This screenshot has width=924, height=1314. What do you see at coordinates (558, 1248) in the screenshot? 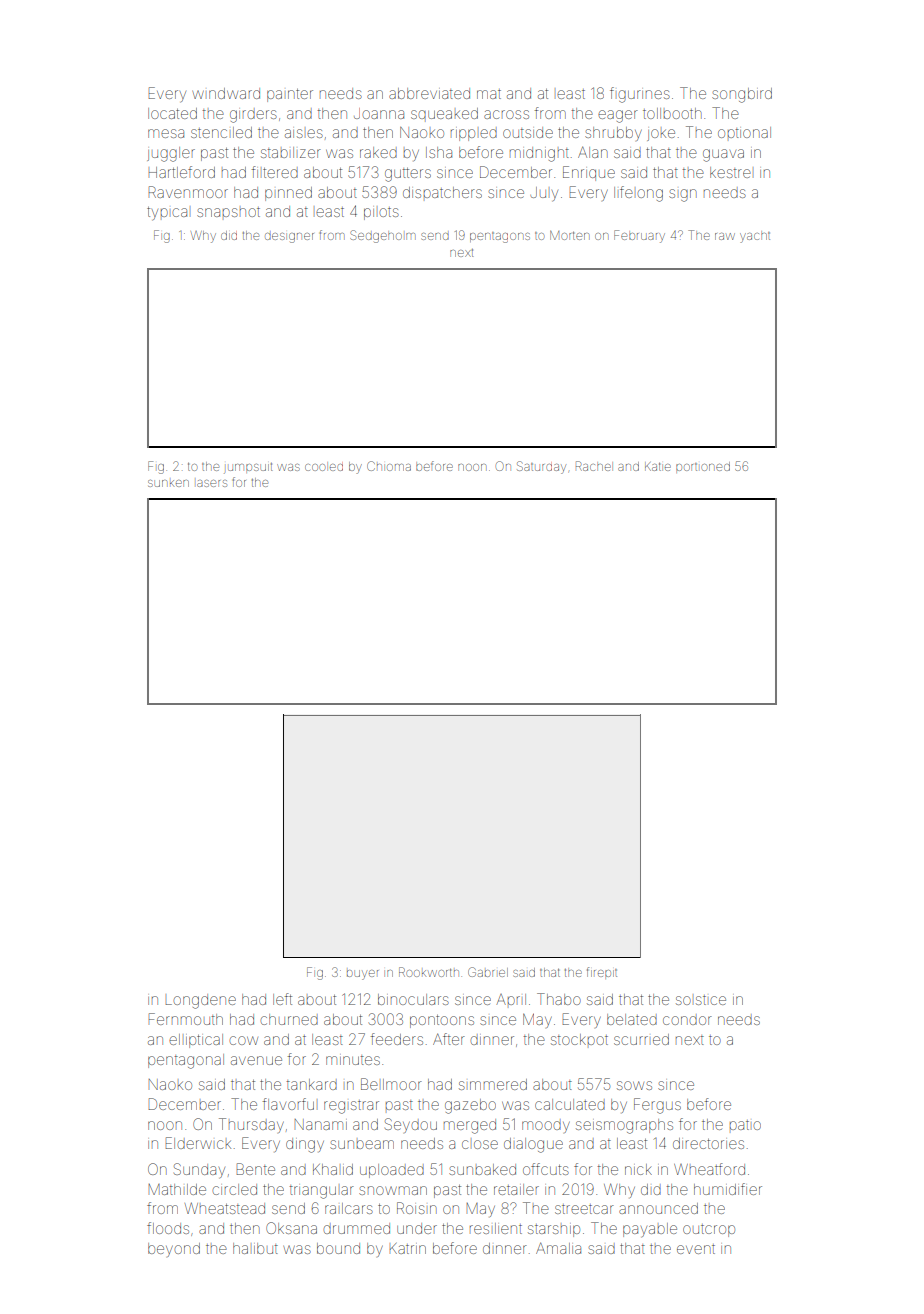
I see `Amalia` at bounding box center [558, 1248].
